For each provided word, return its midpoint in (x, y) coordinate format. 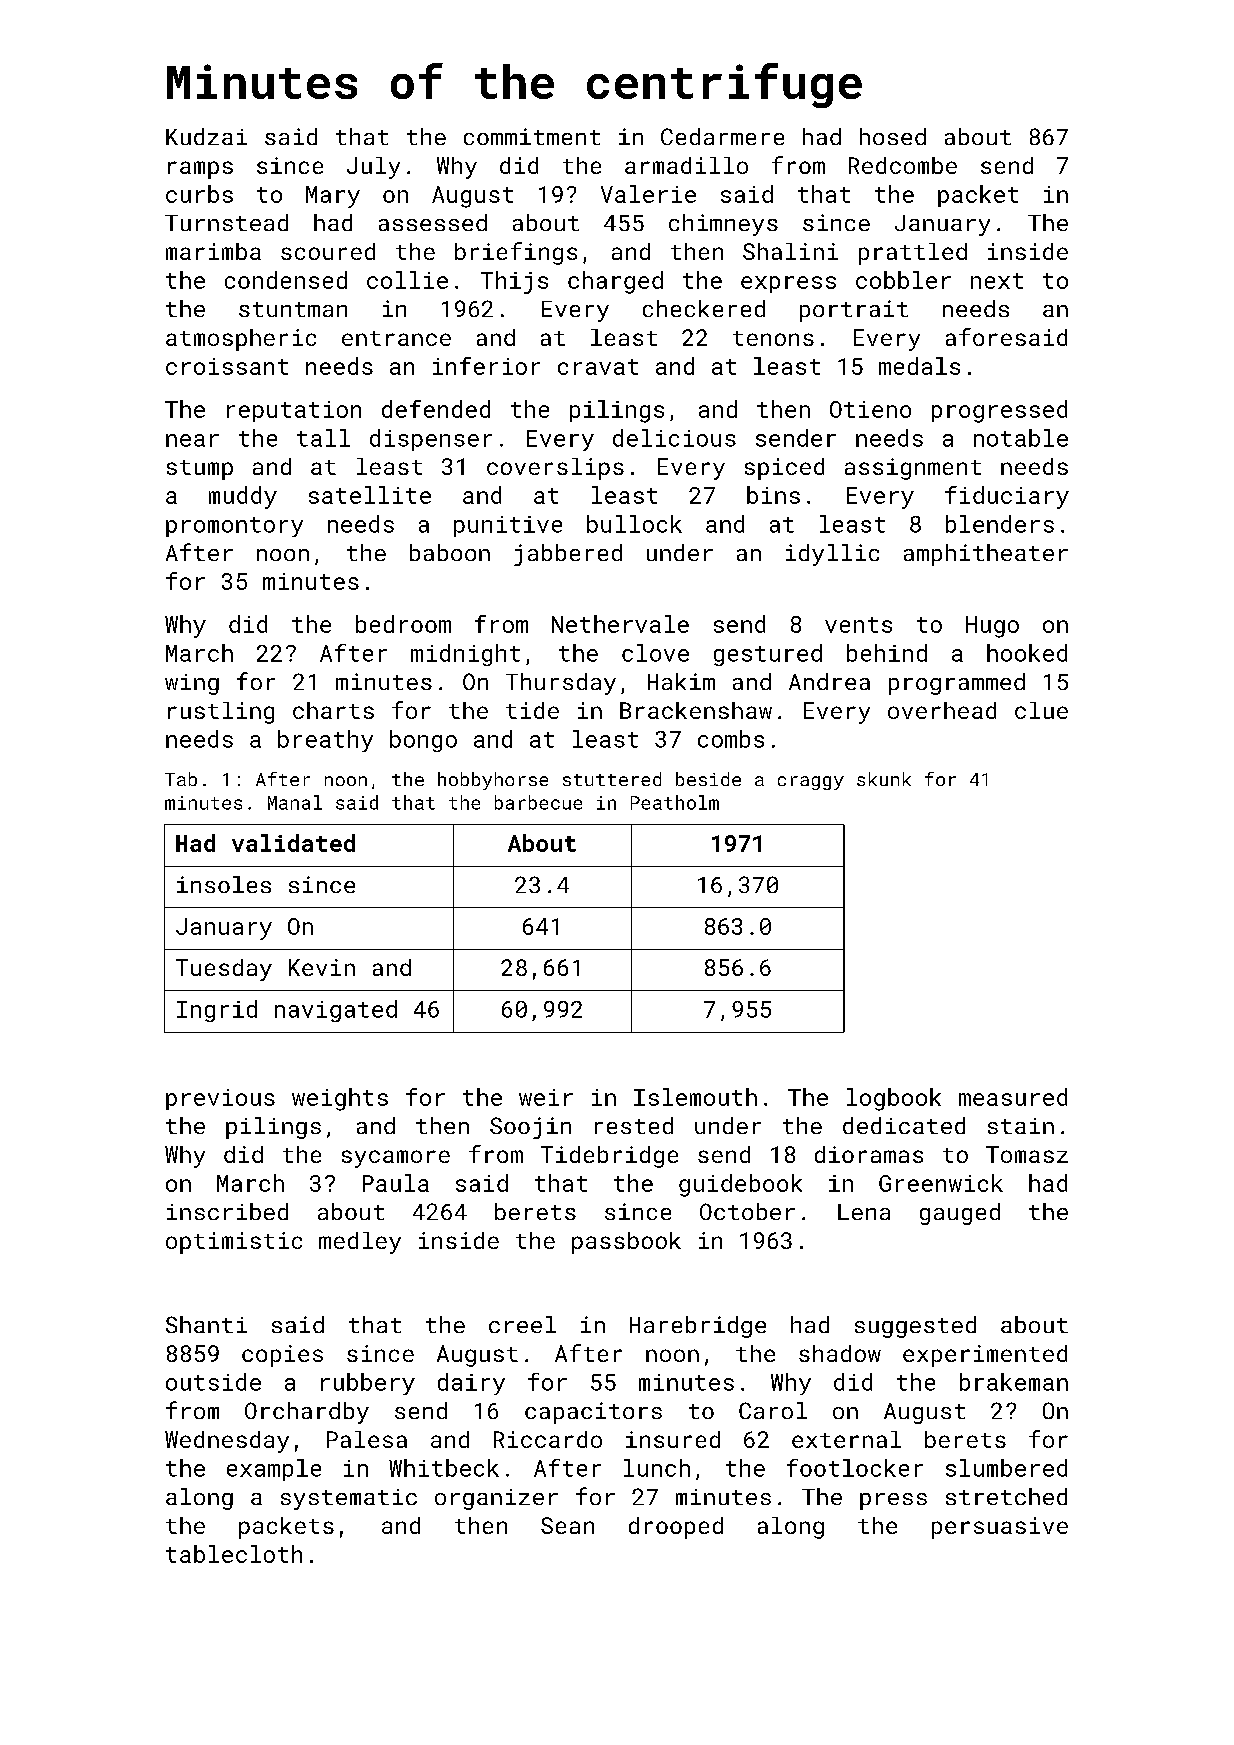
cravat (598, 367)
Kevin (322, 967)
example (274, 1470)
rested (634, 1125)
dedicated (904, 1125)
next (997, 281)
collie (407, 280)
